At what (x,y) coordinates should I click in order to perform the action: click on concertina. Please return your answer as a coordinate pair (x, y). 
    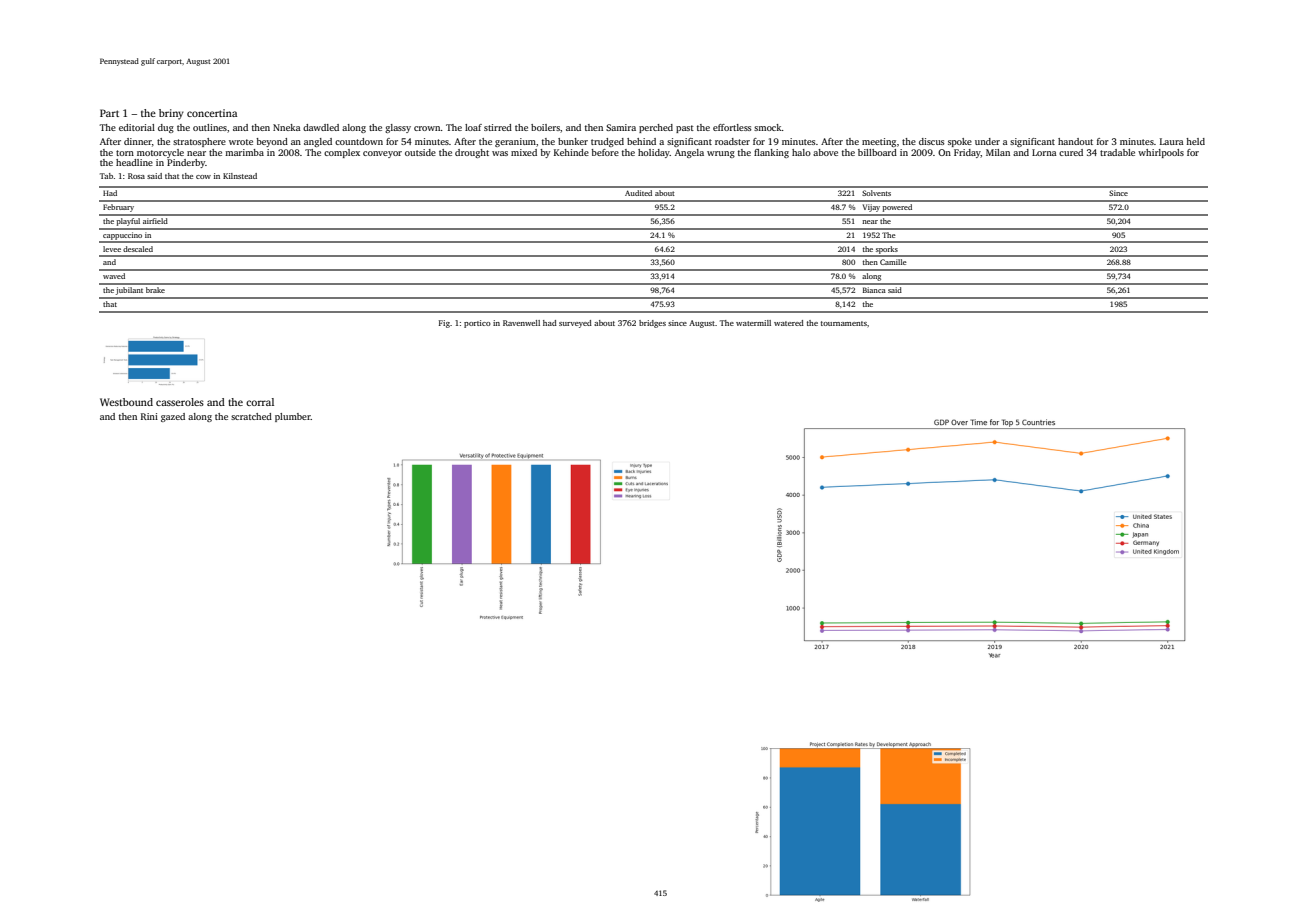
    Looking at the image, I should click on (212, 113).
